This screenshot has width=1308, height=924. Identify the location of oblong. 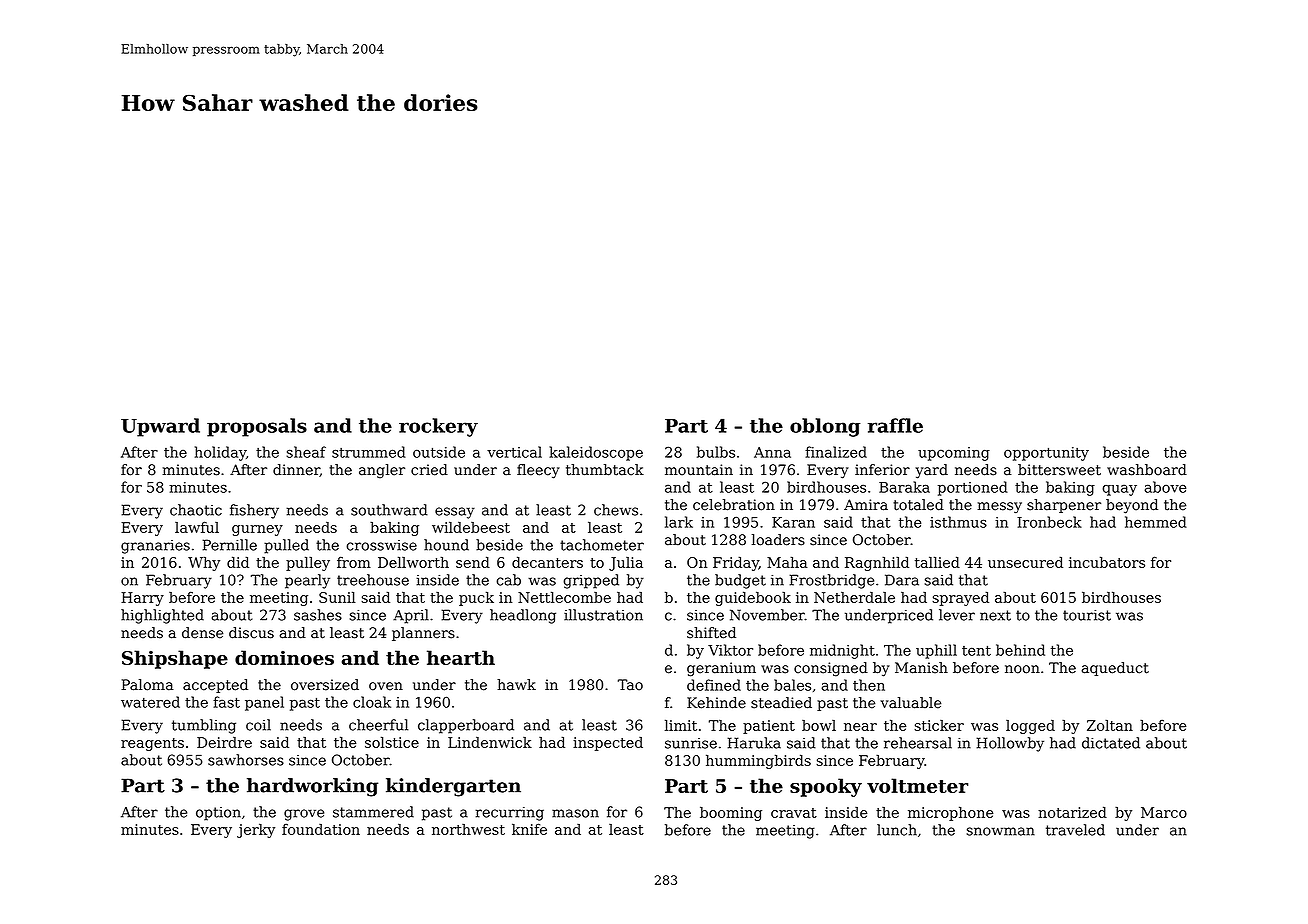
(825, 427).
